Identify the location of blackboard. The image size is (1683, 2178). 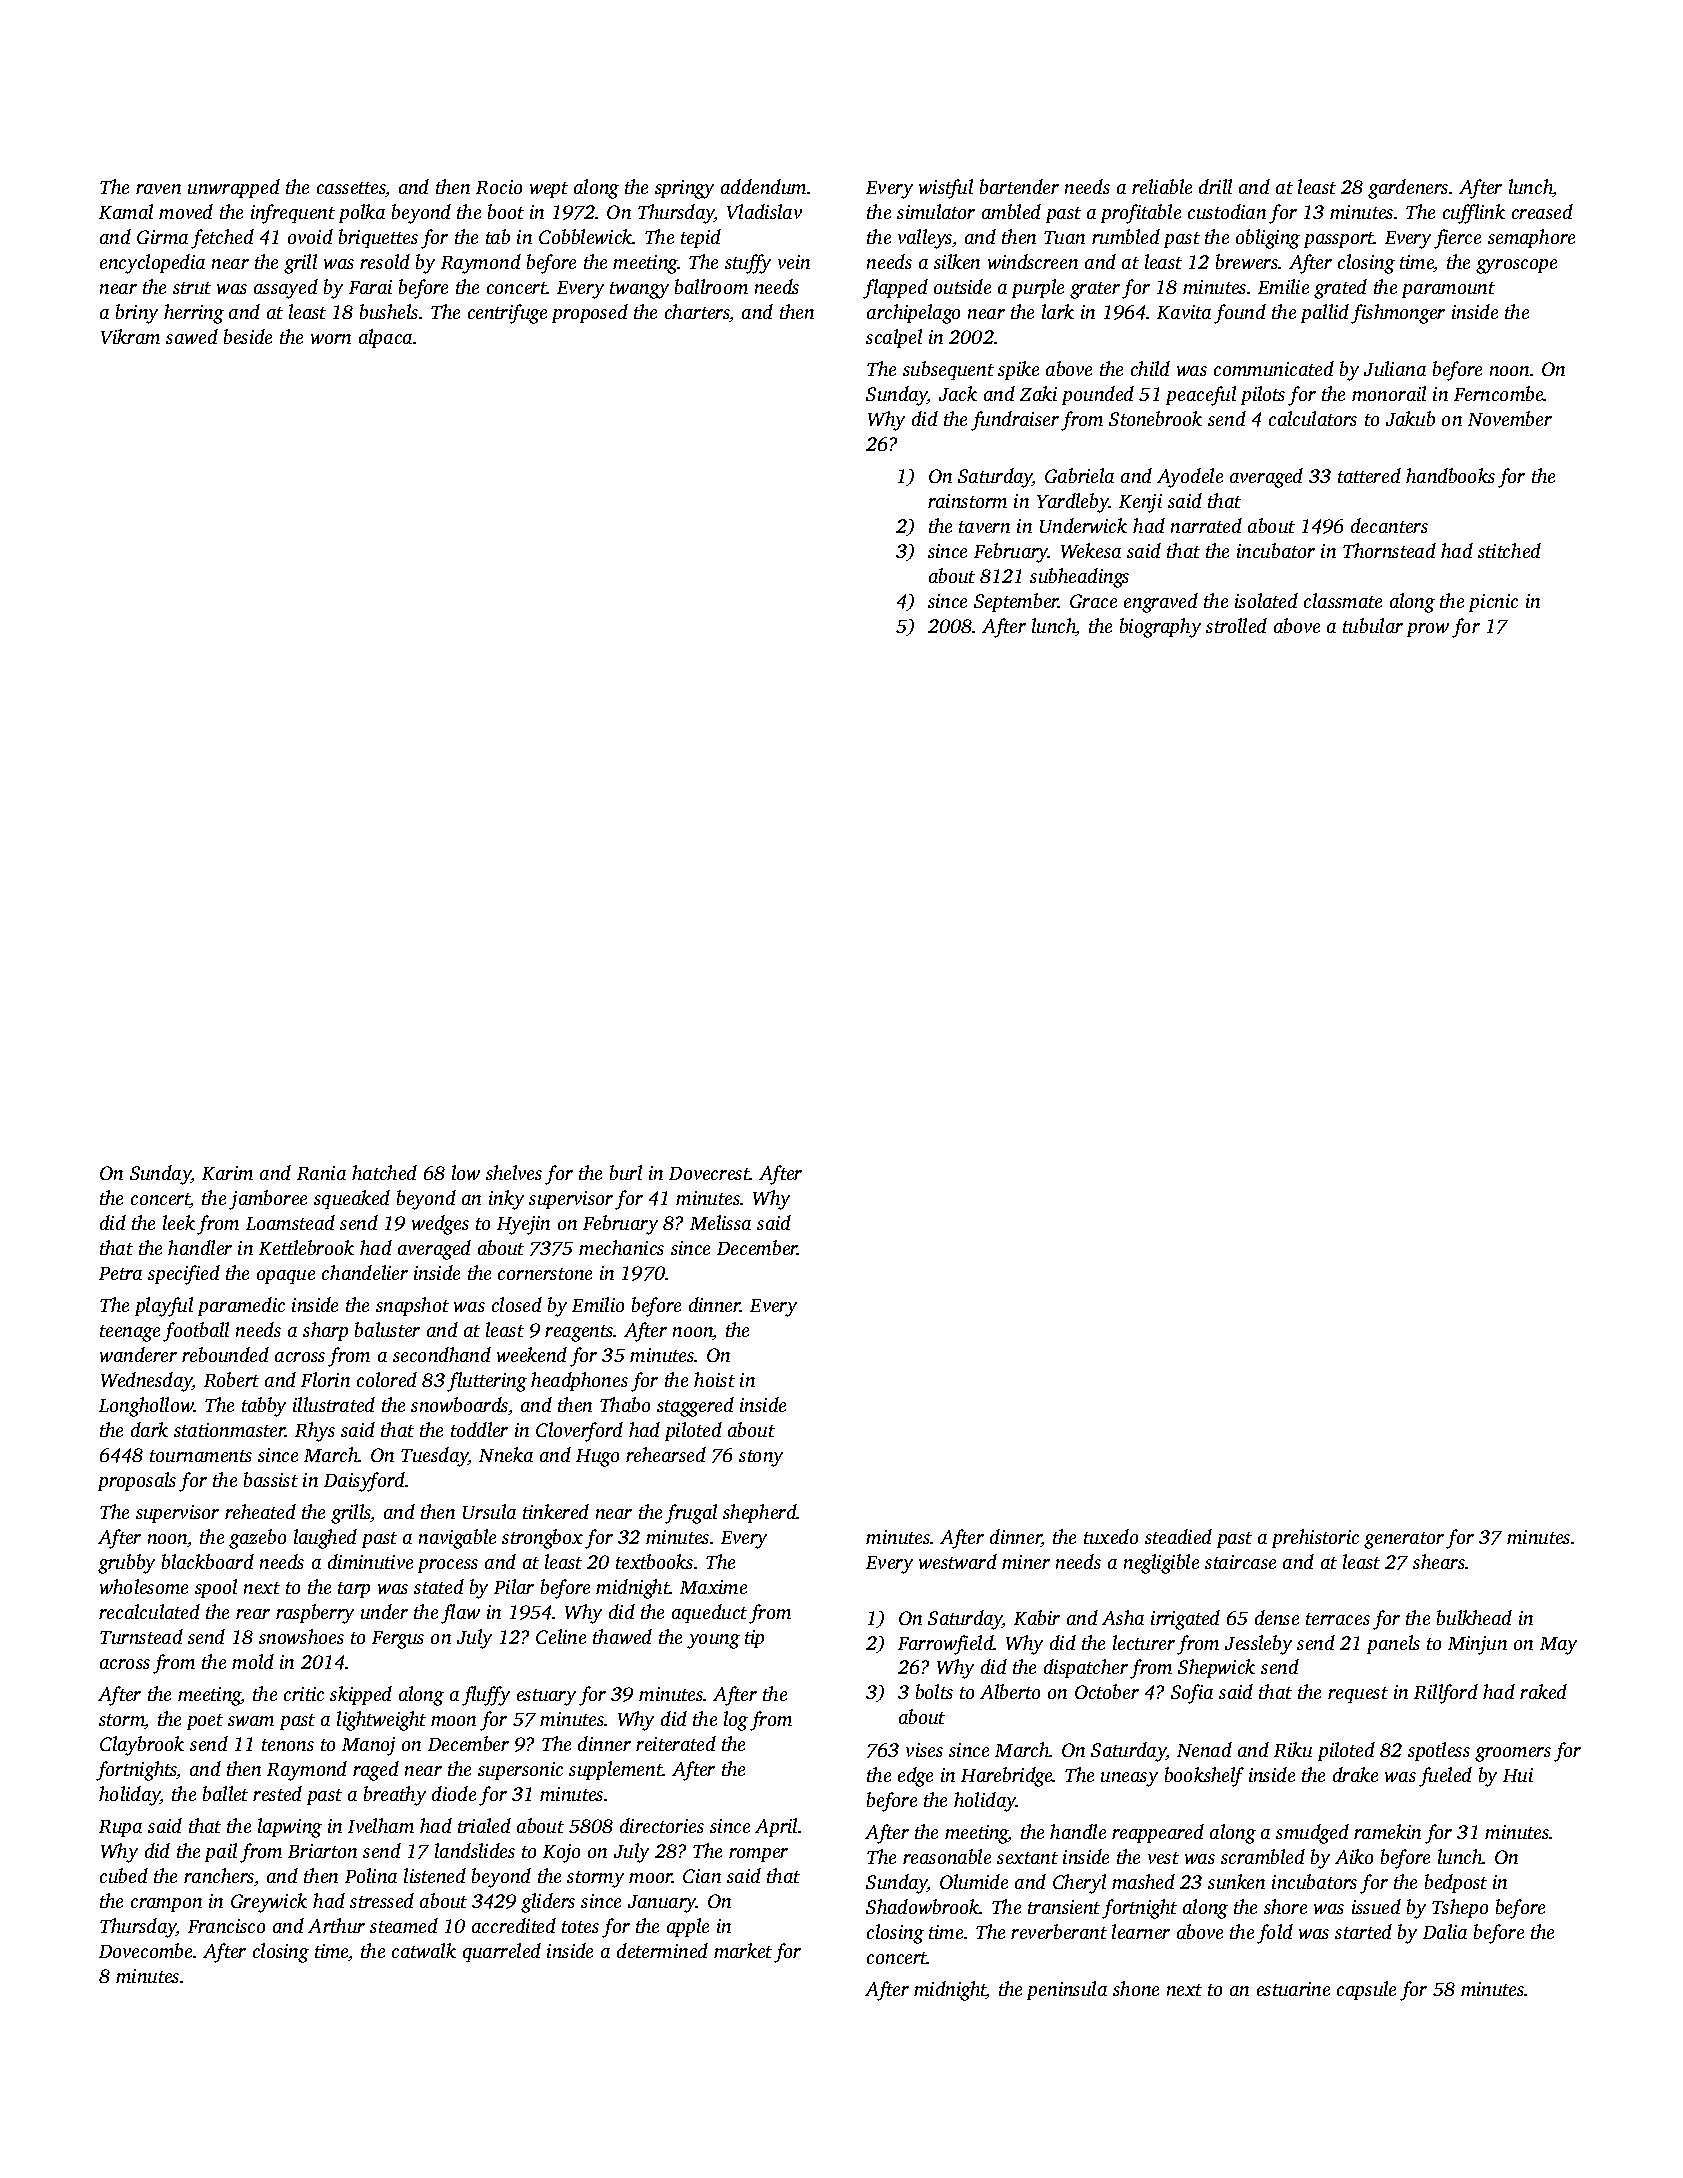
(208, 1561).
